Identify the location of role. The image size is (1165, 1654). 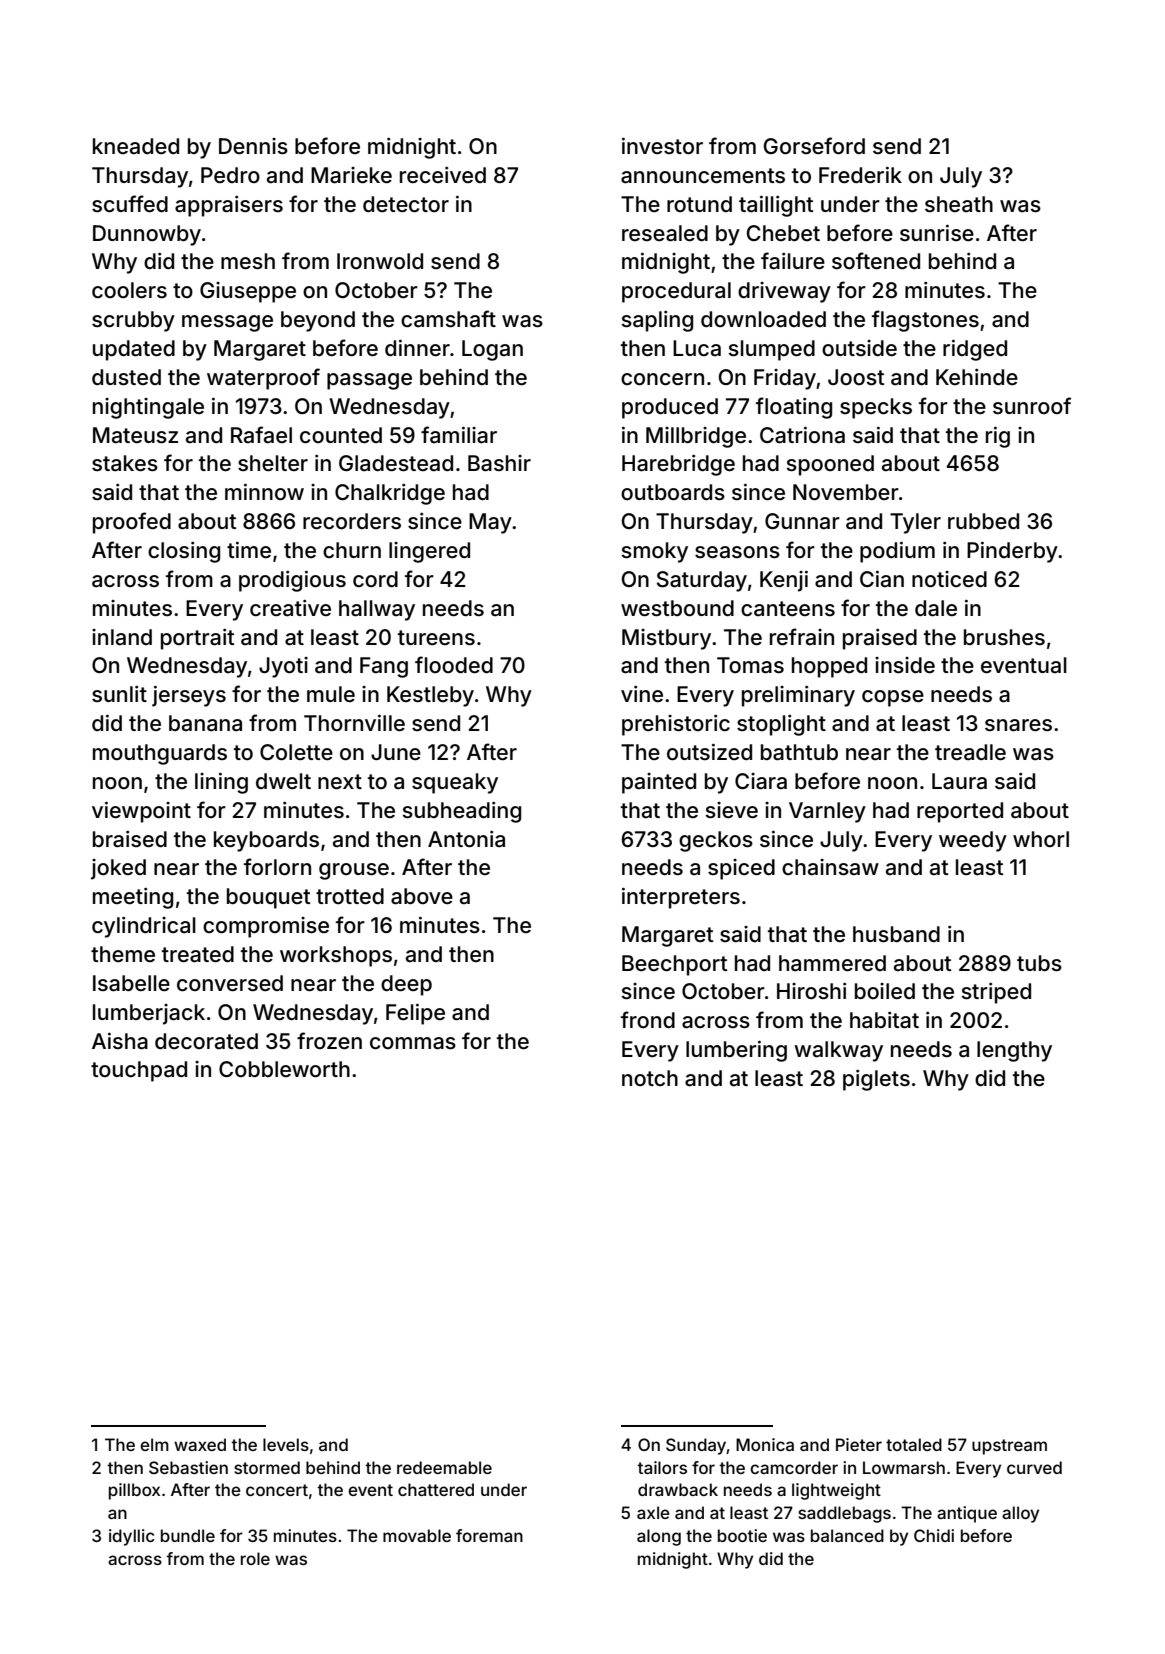
(255, 1558).
